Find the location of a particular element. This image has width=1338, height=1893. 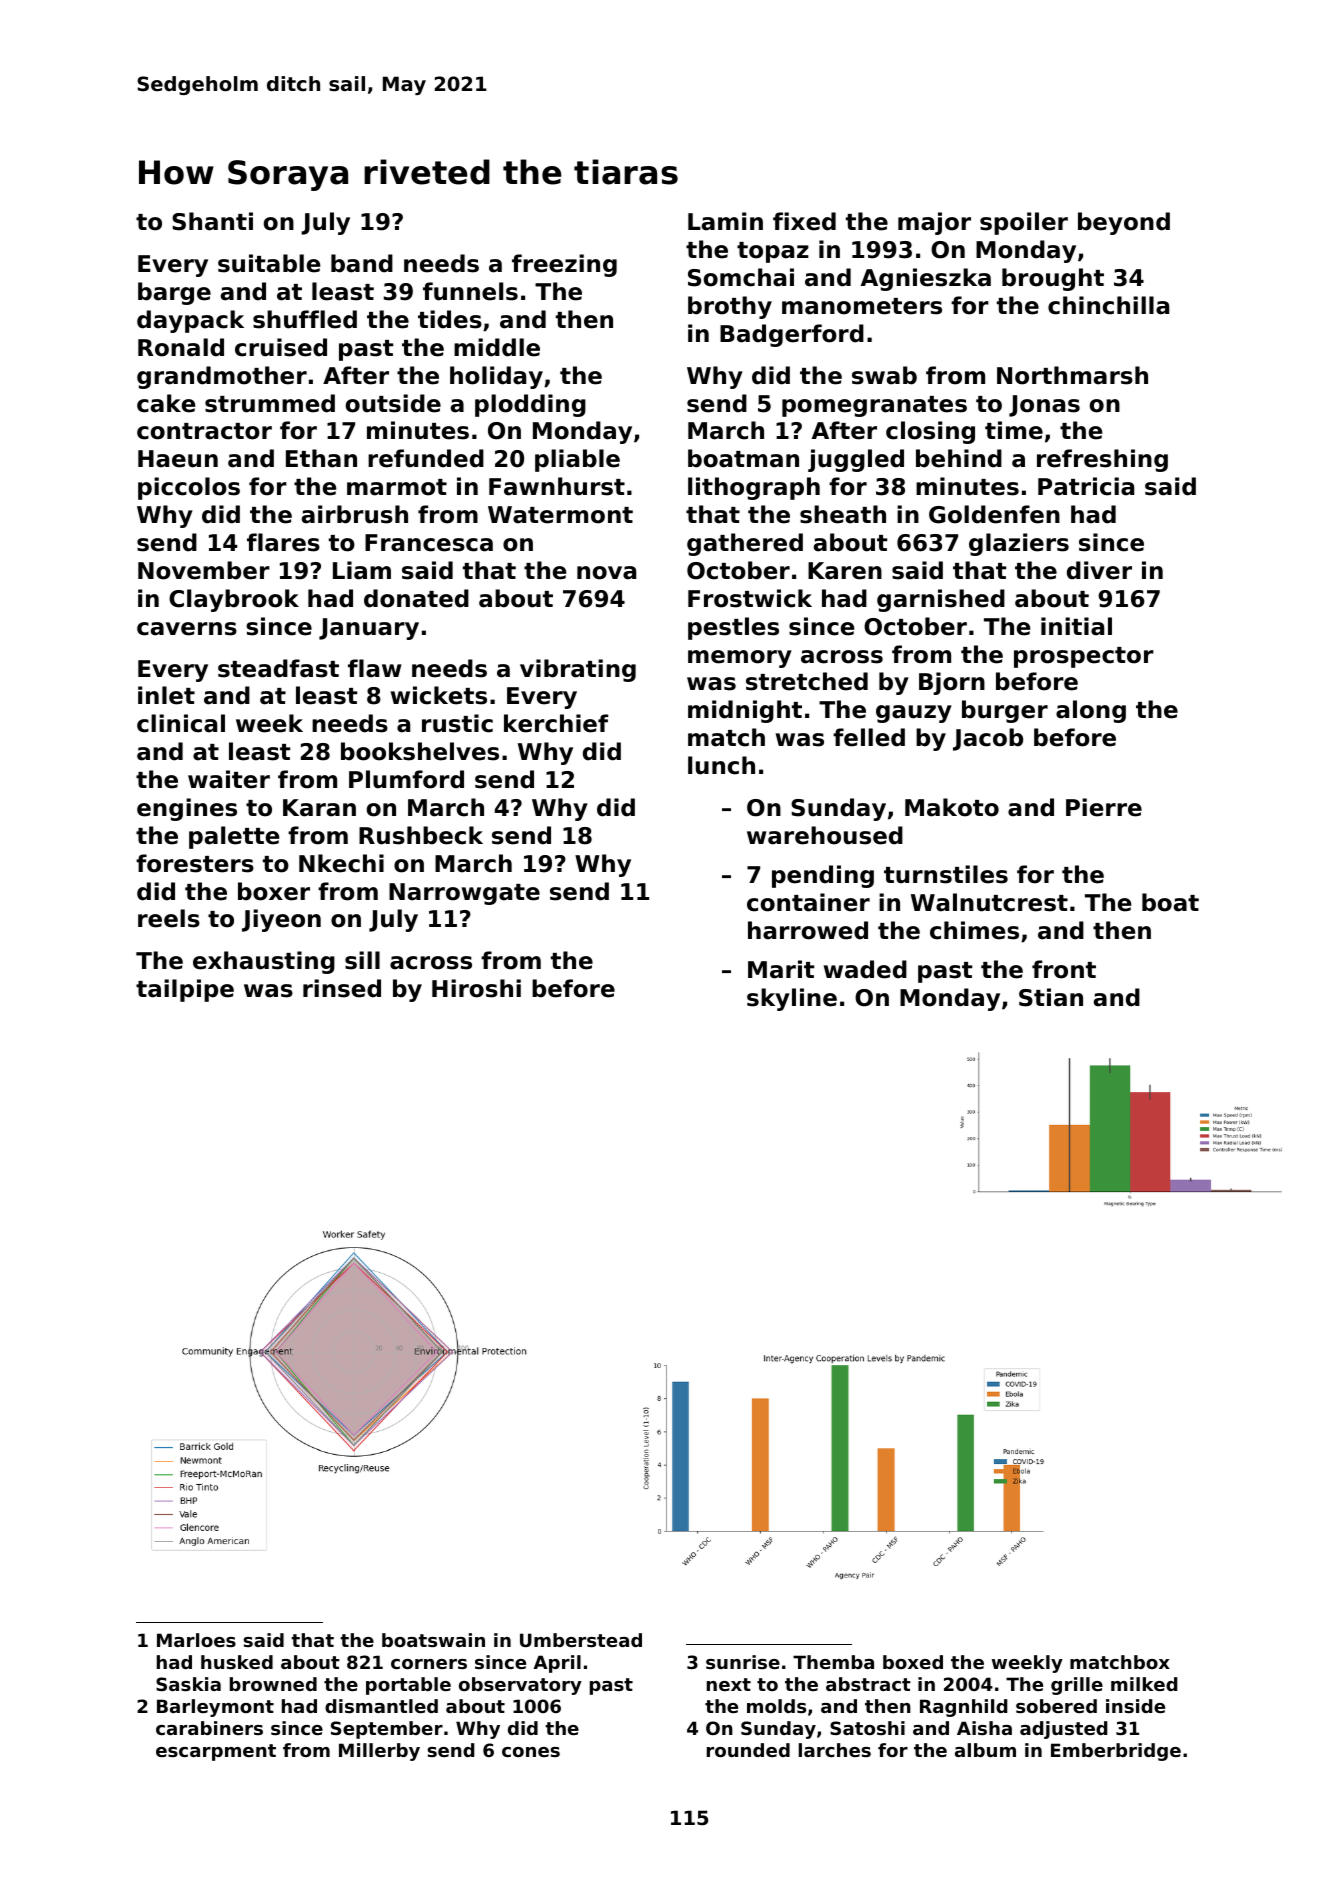

Karan is located at coordinates (319, 808).
